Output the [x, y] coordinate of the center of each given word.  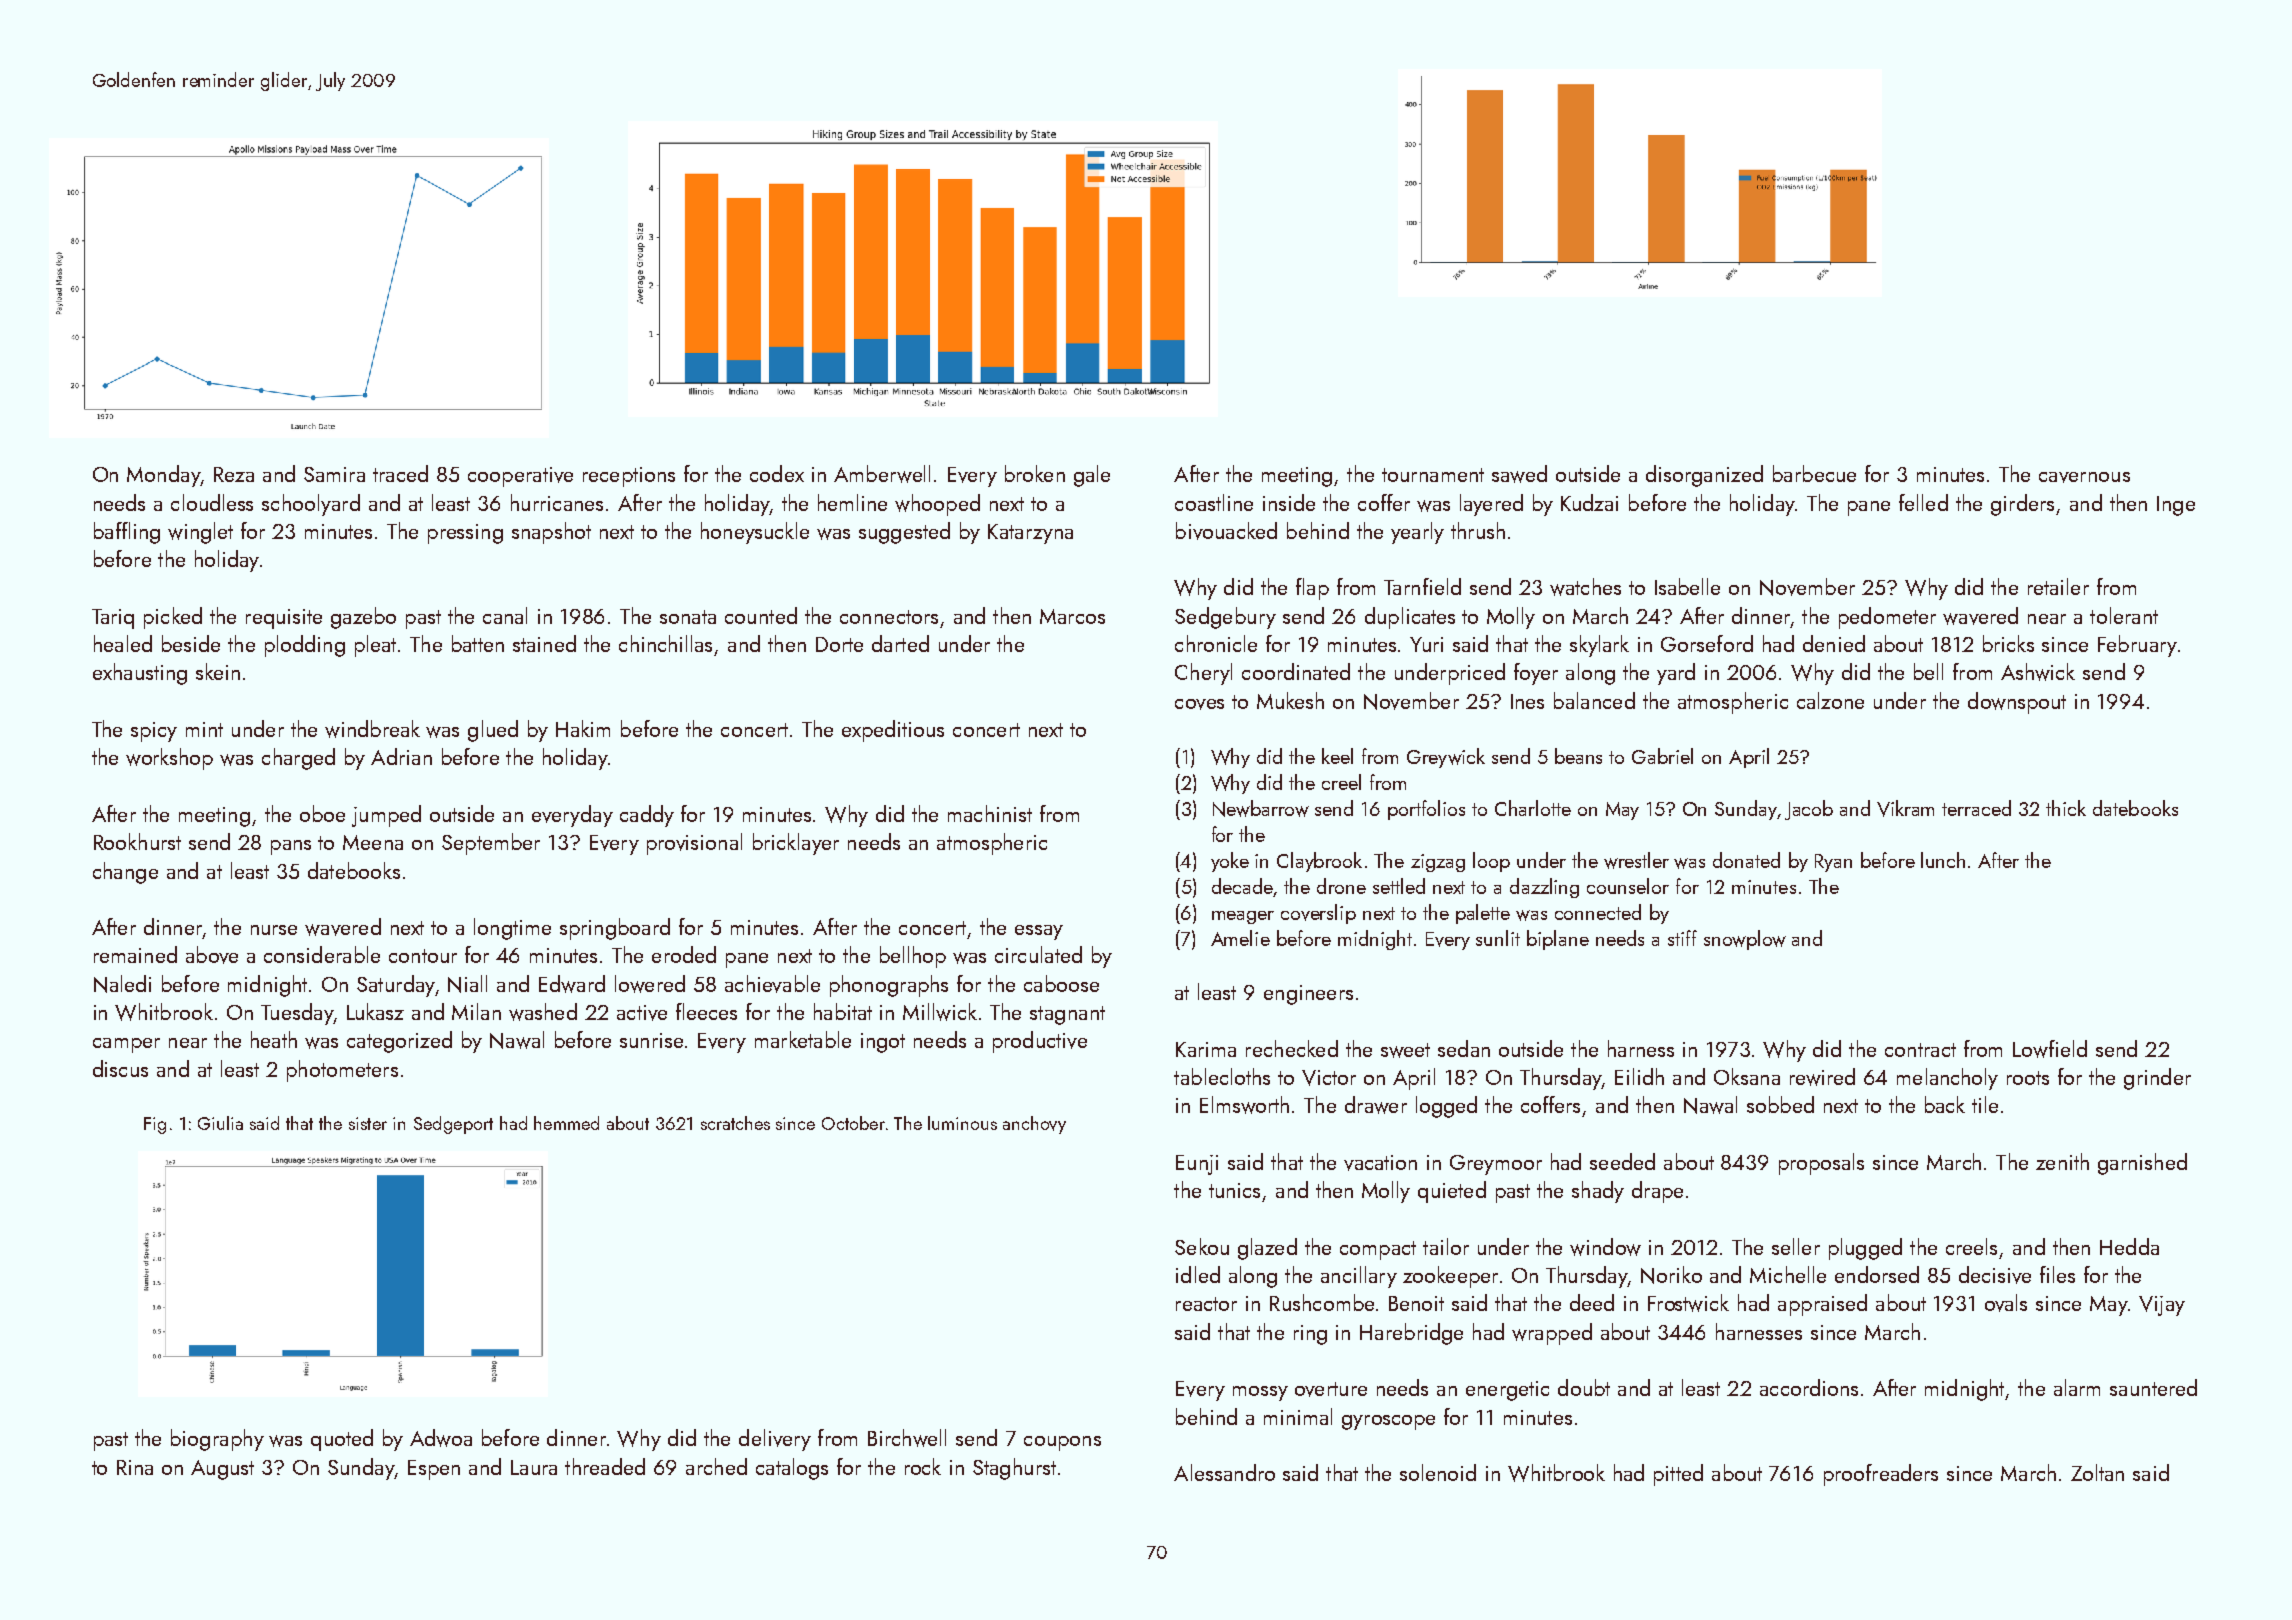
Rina [135, 1467]
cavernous [2084, 477]
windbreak [372, 729]
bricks [2008, 643]
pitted [1678, 1475]
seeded [1622, 1161]
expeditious [893, 731]
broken [1035, 473]
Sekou [1202, 1246]
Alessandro [1224, 1472]
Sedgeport [453, 1125]
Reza [234, 474]
